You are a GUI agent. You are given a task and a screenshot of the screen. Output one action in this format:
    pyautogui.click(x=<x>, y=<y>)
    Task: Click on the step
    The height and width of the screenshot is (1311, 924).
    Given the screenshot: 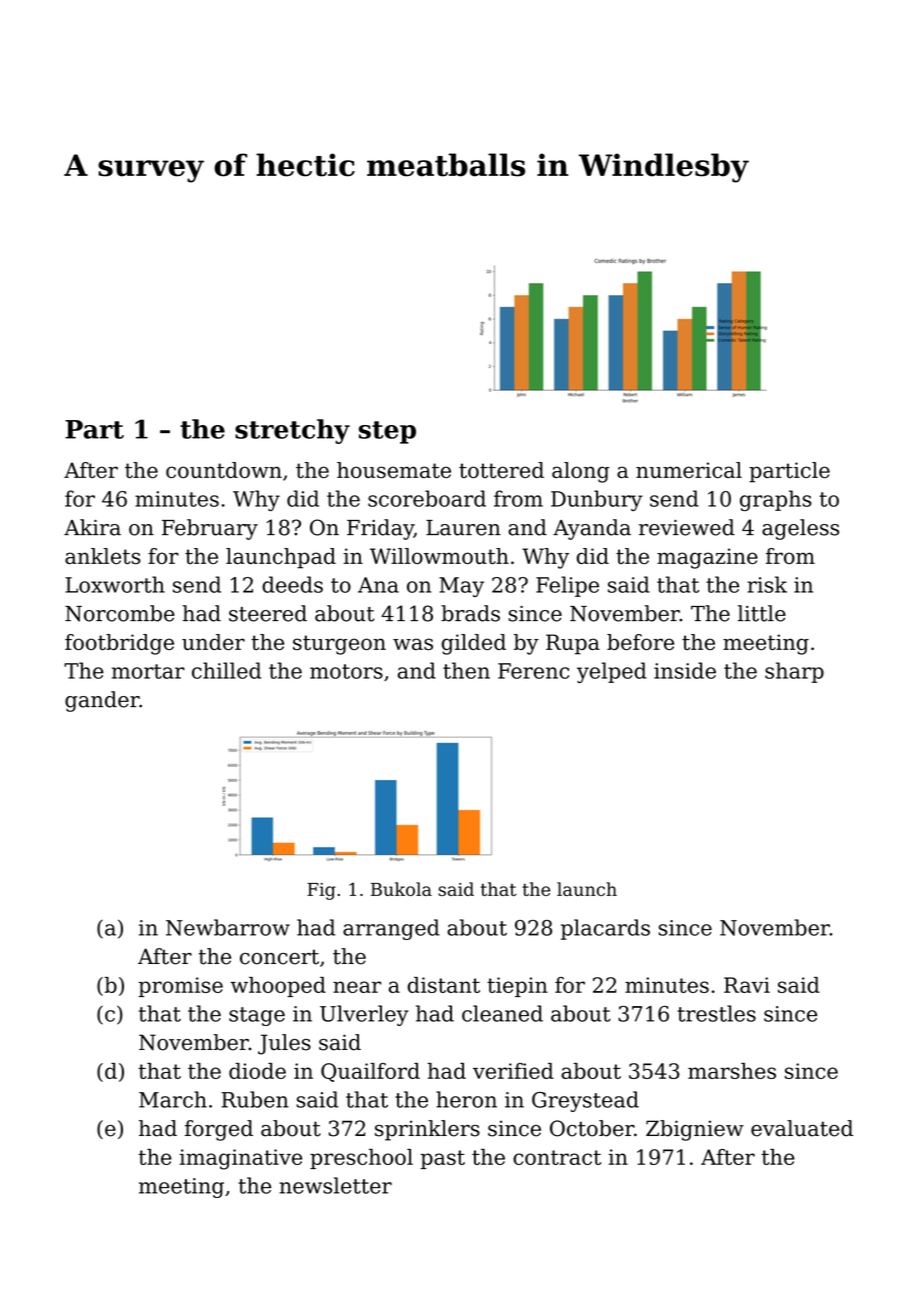 What is the action you would take?
    pyautogui.click(x=387, y=432)
